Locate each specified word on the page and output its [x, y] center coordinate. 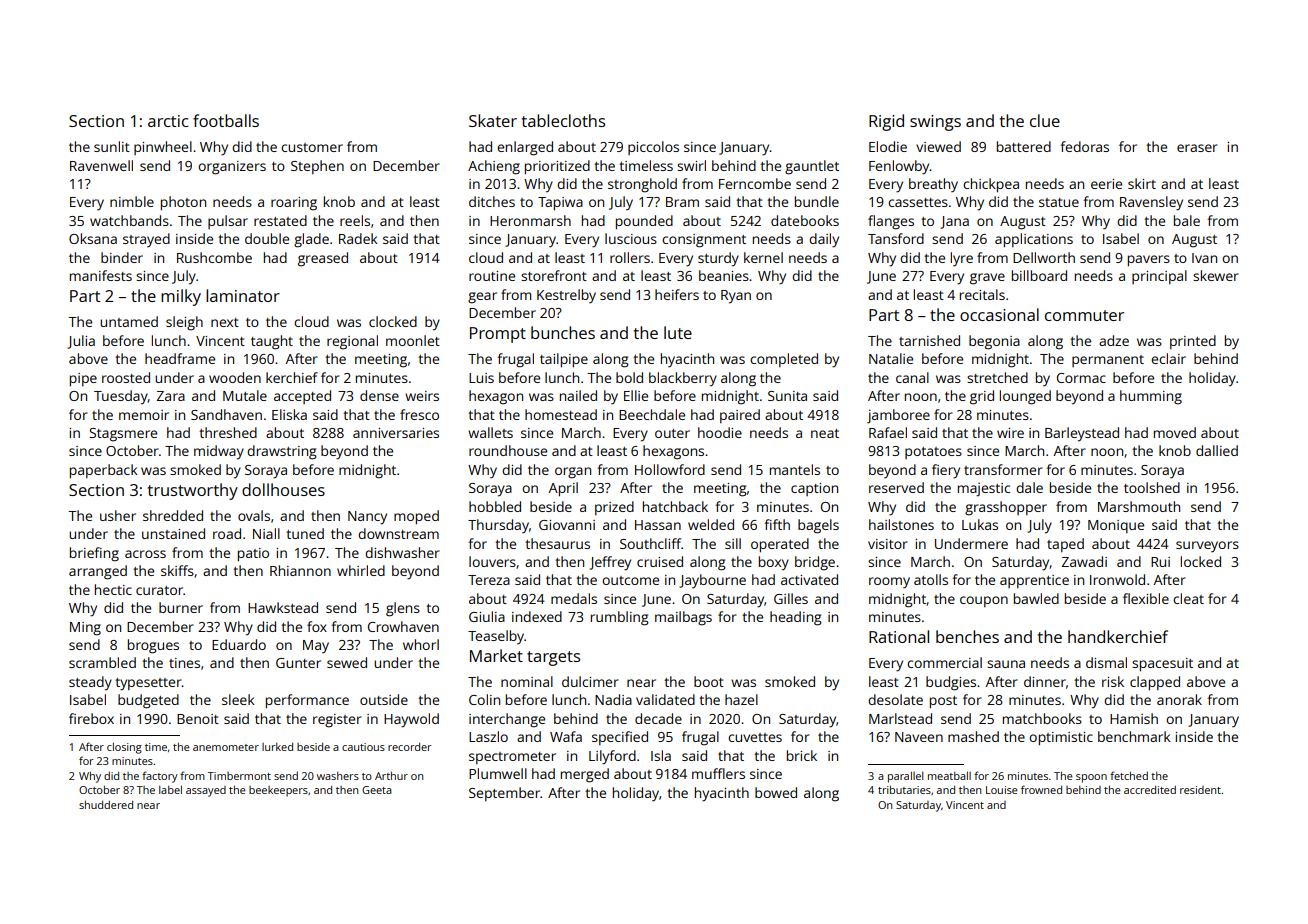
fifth [777, 524]
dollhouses [283, 489]
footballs [226, 120]
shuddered [106, 804]
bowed [776, 792]
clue [1045, 120]
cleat [1188, 598]
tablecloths [563, 120]
